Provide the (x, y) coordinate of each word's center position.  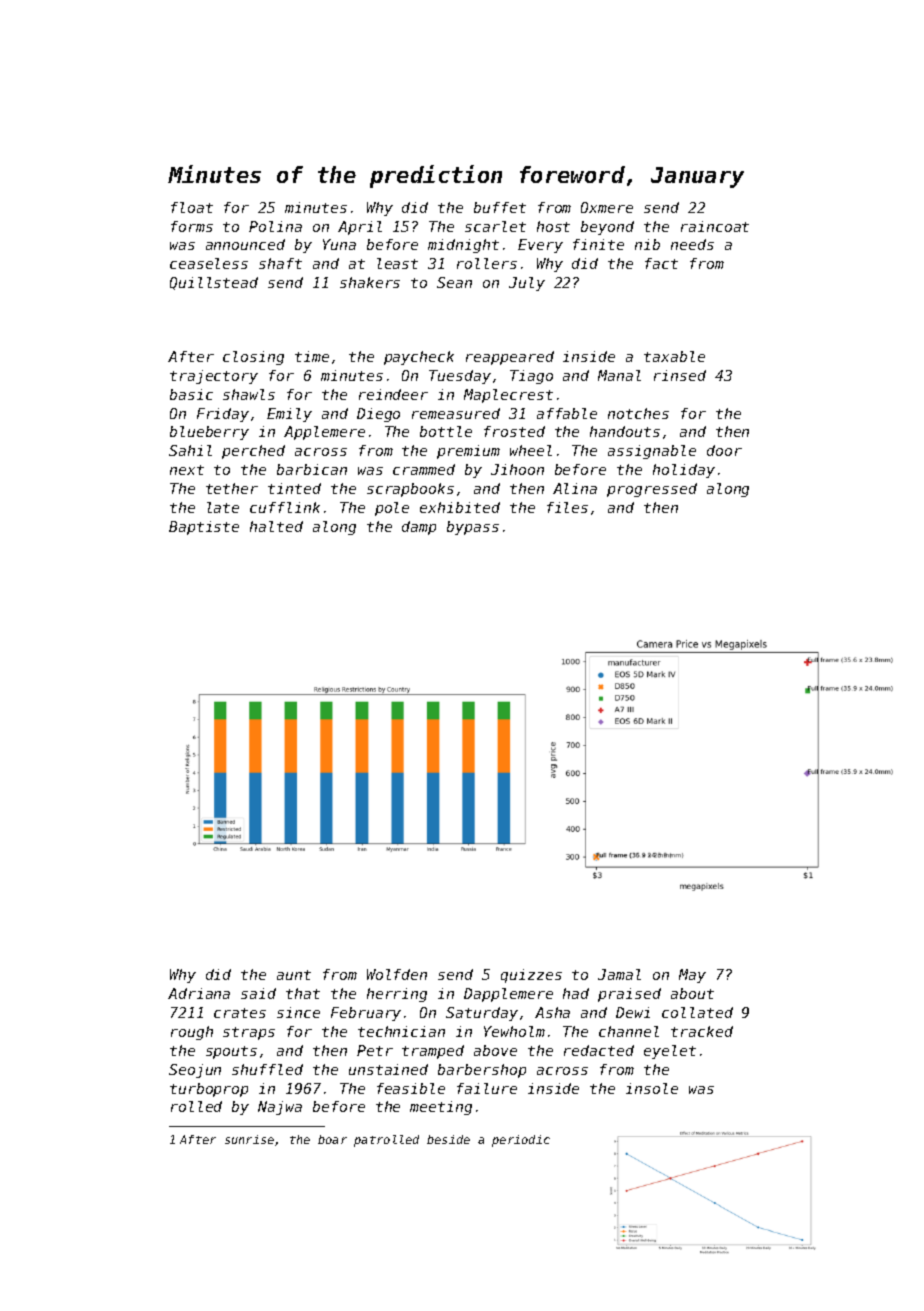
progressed (652, 490)
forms (192, 226)
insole (652, 1088)
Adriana (199, 993)
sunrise (249, 1139)
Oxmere (607, 207)
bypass (473, 528)
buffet (500, 207)
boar (332, 1139)
